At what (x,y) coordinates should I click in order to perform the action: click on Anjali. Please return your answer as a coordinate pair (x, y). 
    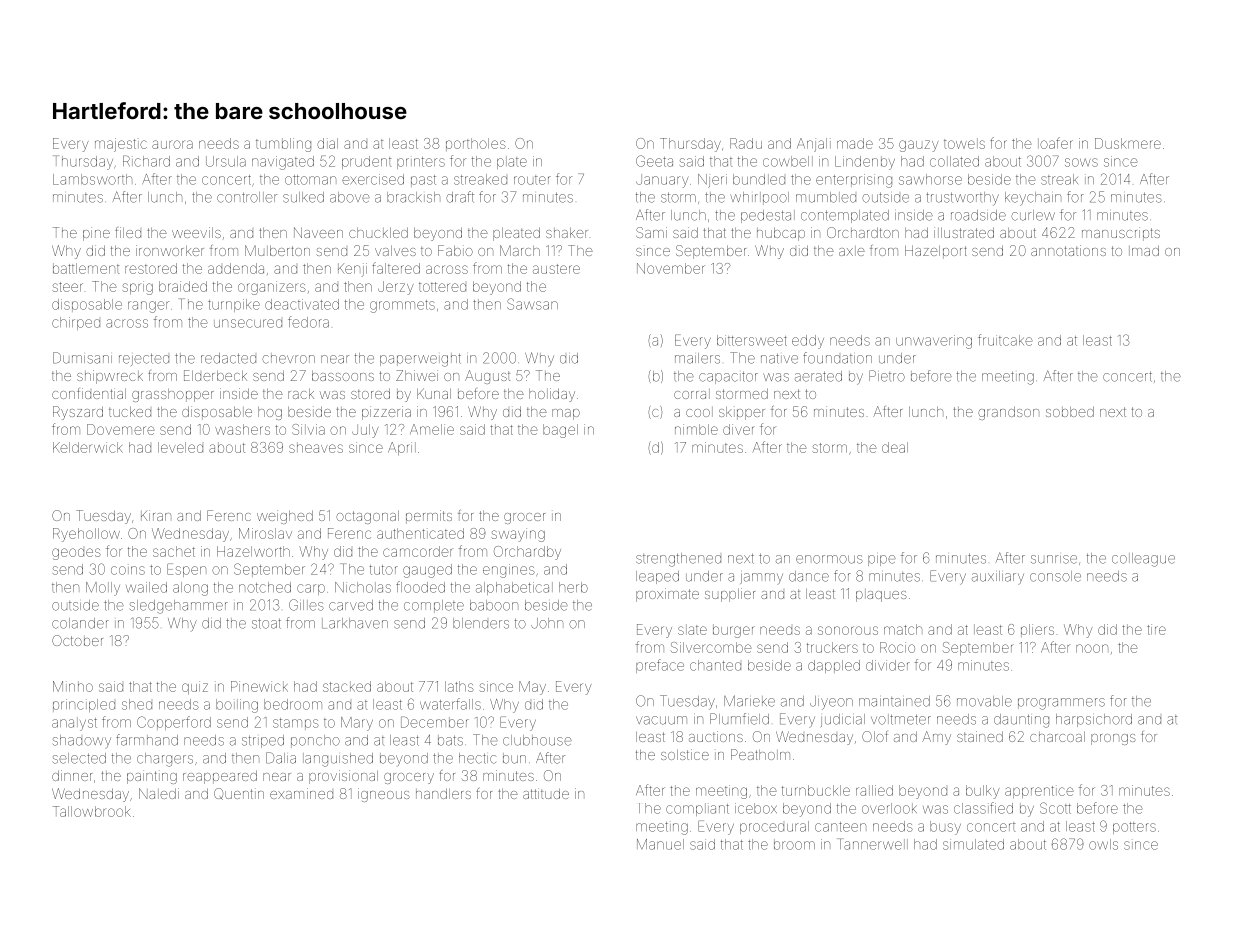
    Looking at the image, I should click on (814, 145).
